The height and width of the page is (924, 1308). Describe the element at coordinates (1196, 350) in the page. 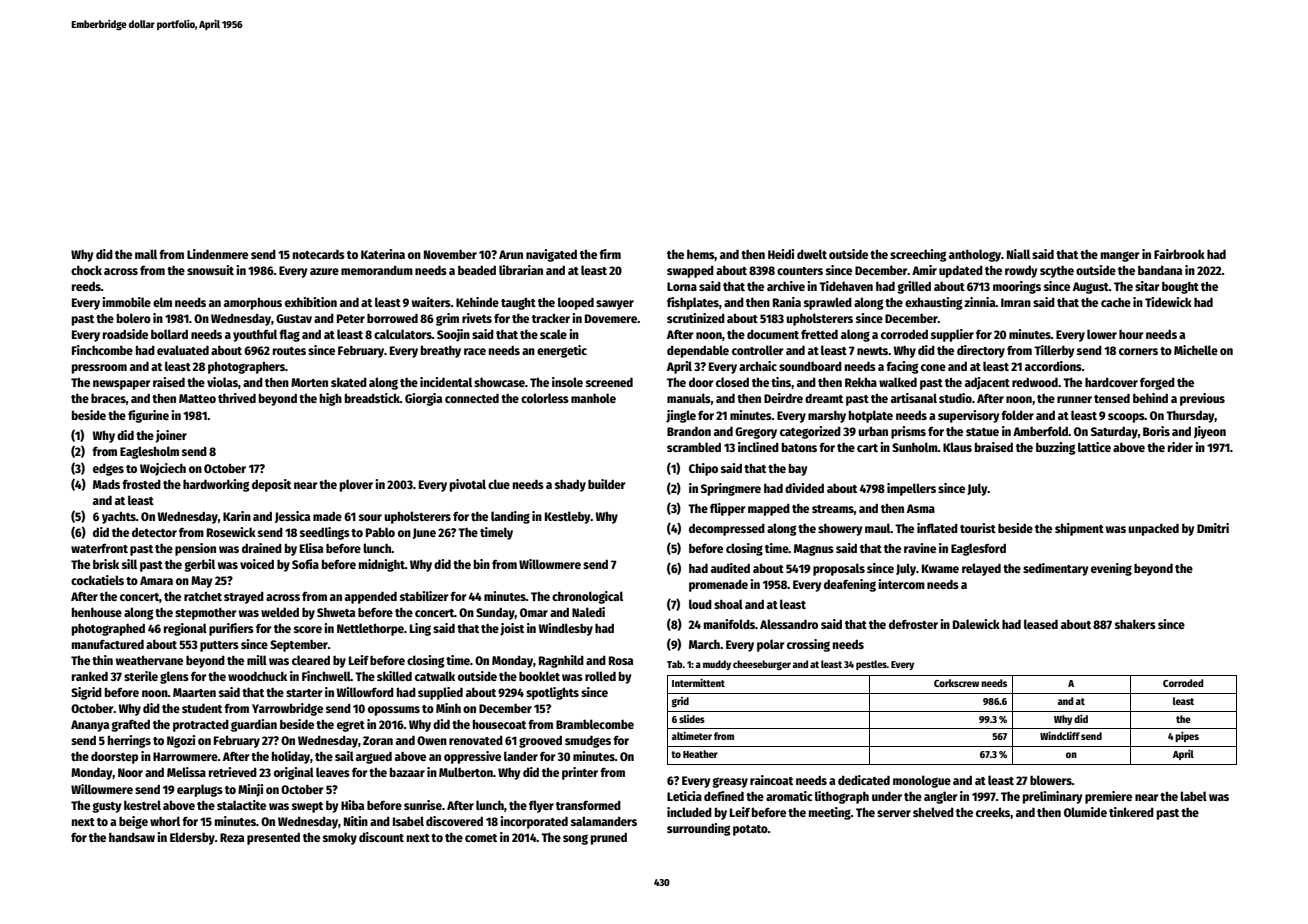

I see `Michelle` at that location.
